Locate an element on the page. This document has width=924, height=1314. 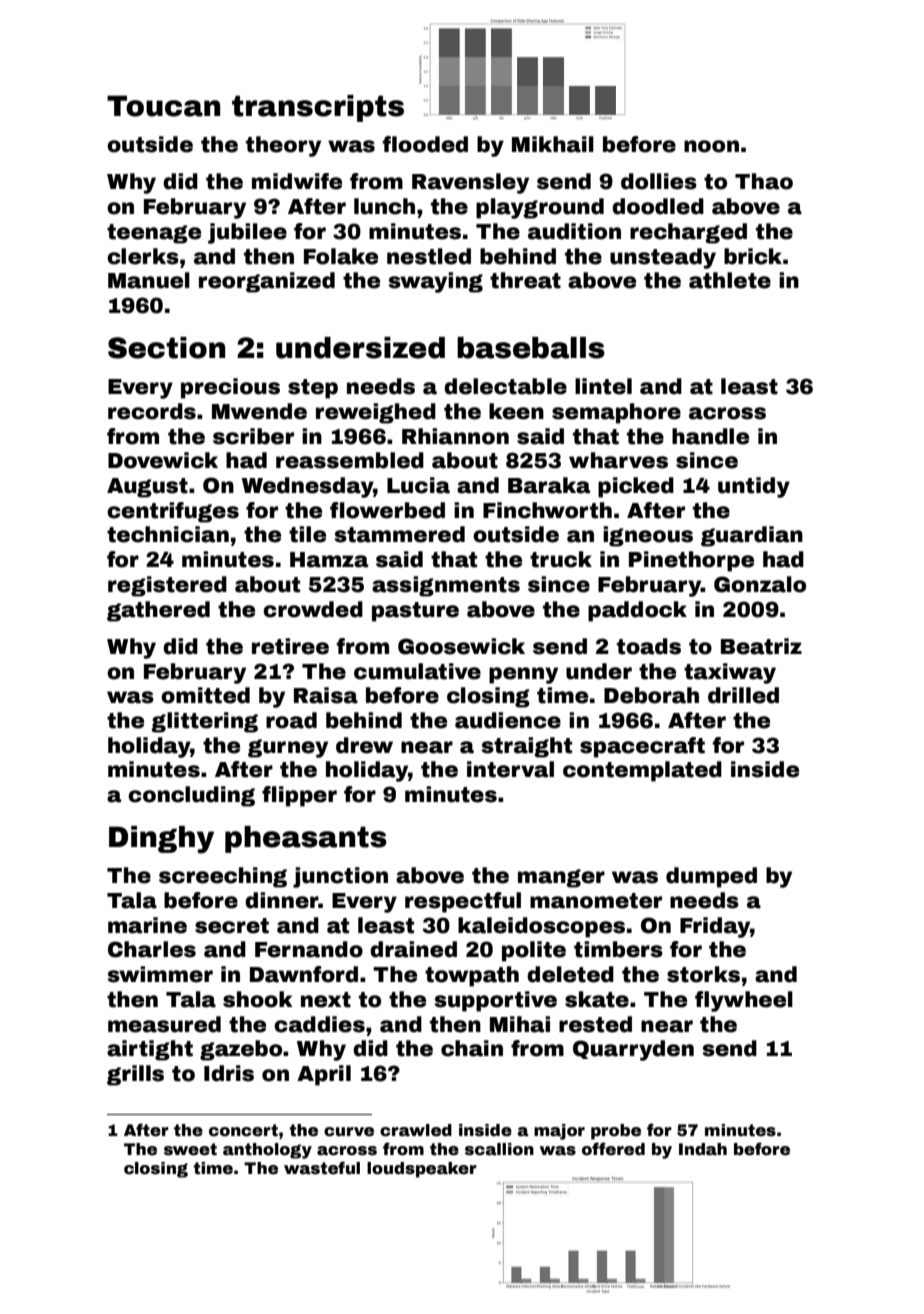
Manuel is located at coordinates (149, 280).
